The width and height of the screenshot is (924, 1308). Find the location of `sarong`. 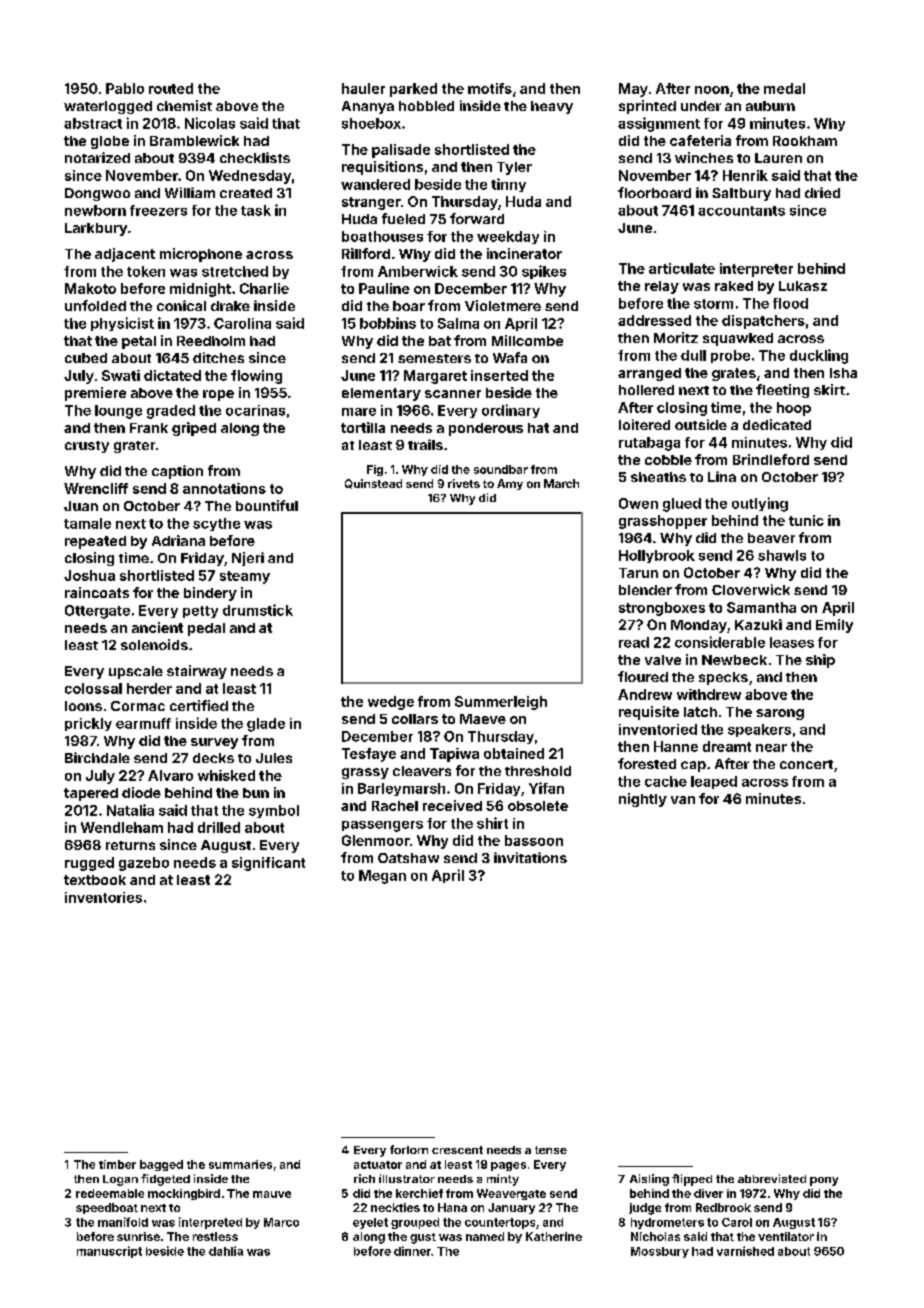

sarong is located at coordinates (780, 714).
